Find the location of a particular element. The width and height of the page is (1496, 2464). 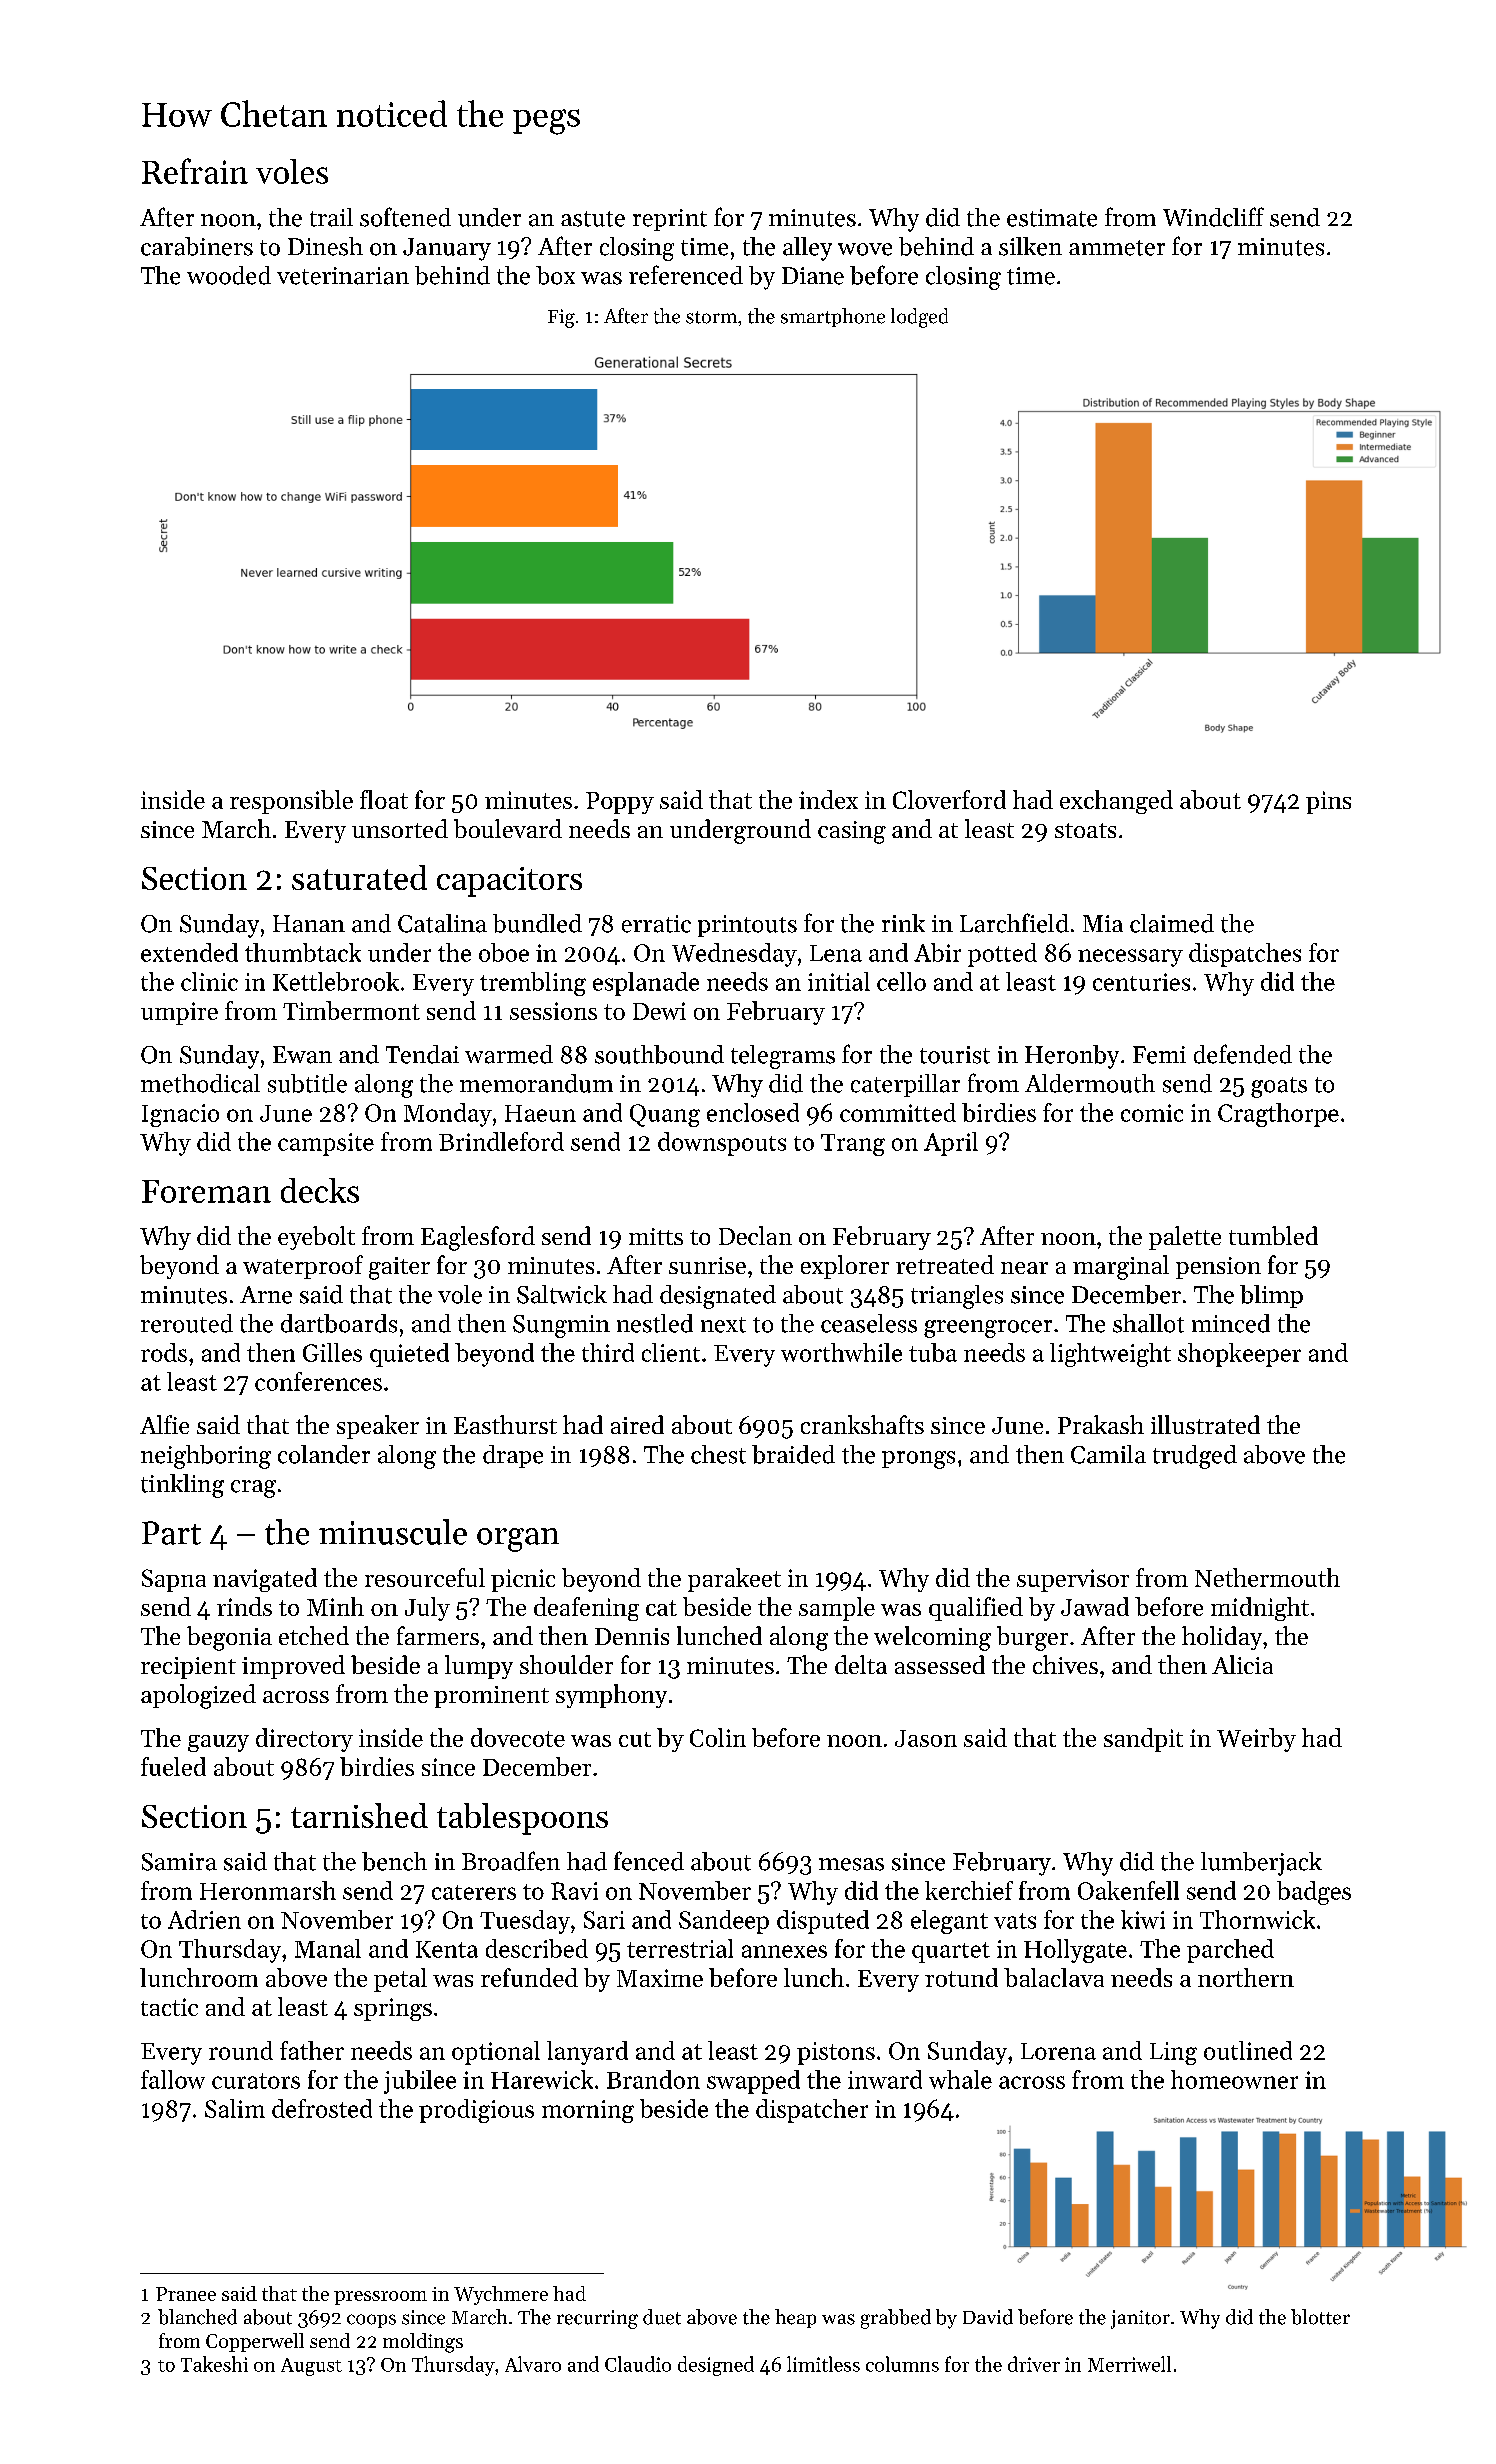

speaker is located at coordinates (378, 1427).
